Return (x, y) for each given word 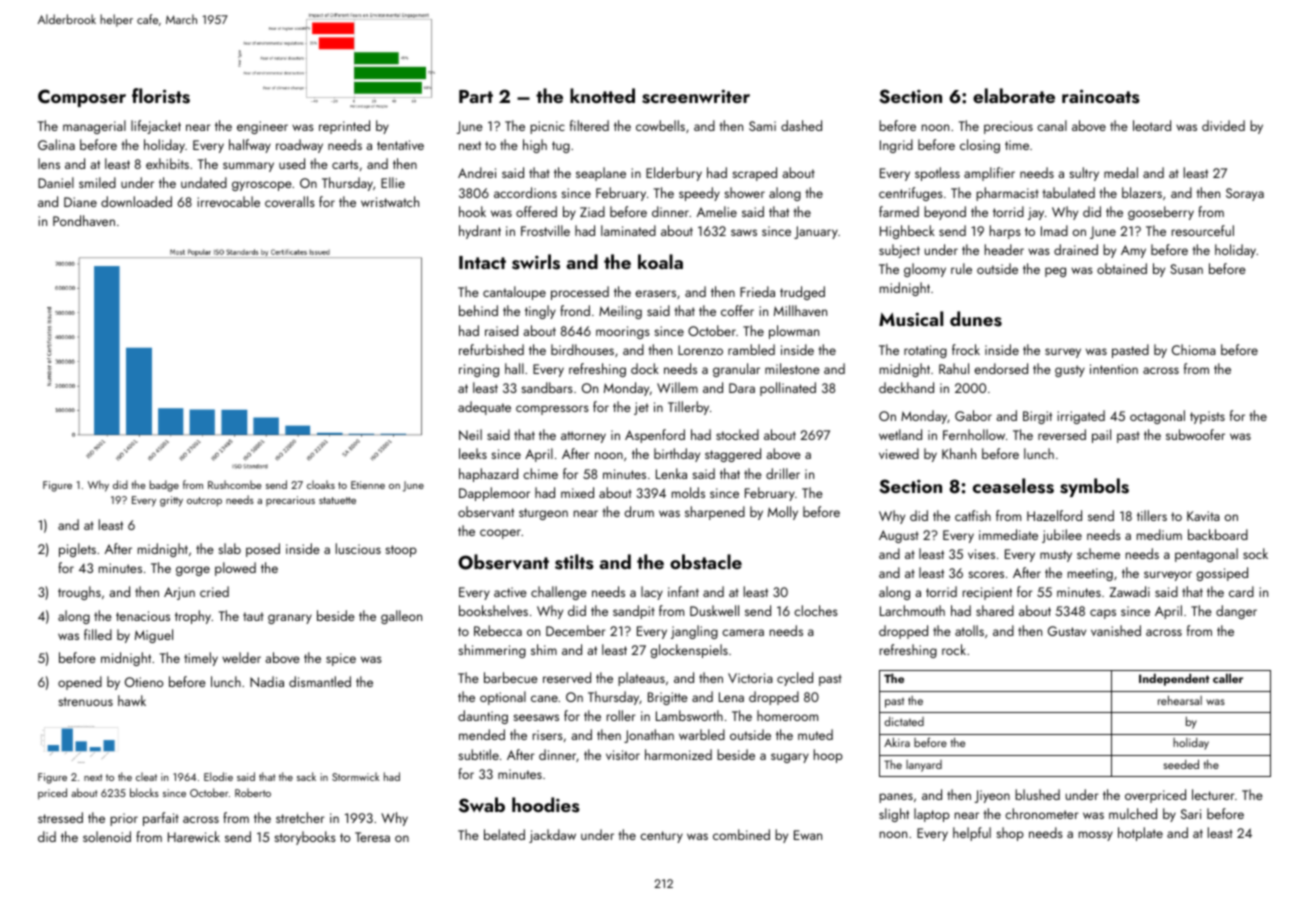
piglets (77, 550)
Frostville (545, 230)
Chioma (1194, 349)
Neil (470, 434)
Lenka (671, 473)
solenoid (107, 836)
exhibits (167, 163)
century (661, 837)
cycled (795, 679)
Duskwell (714, 610)
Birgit (1037, 417)
